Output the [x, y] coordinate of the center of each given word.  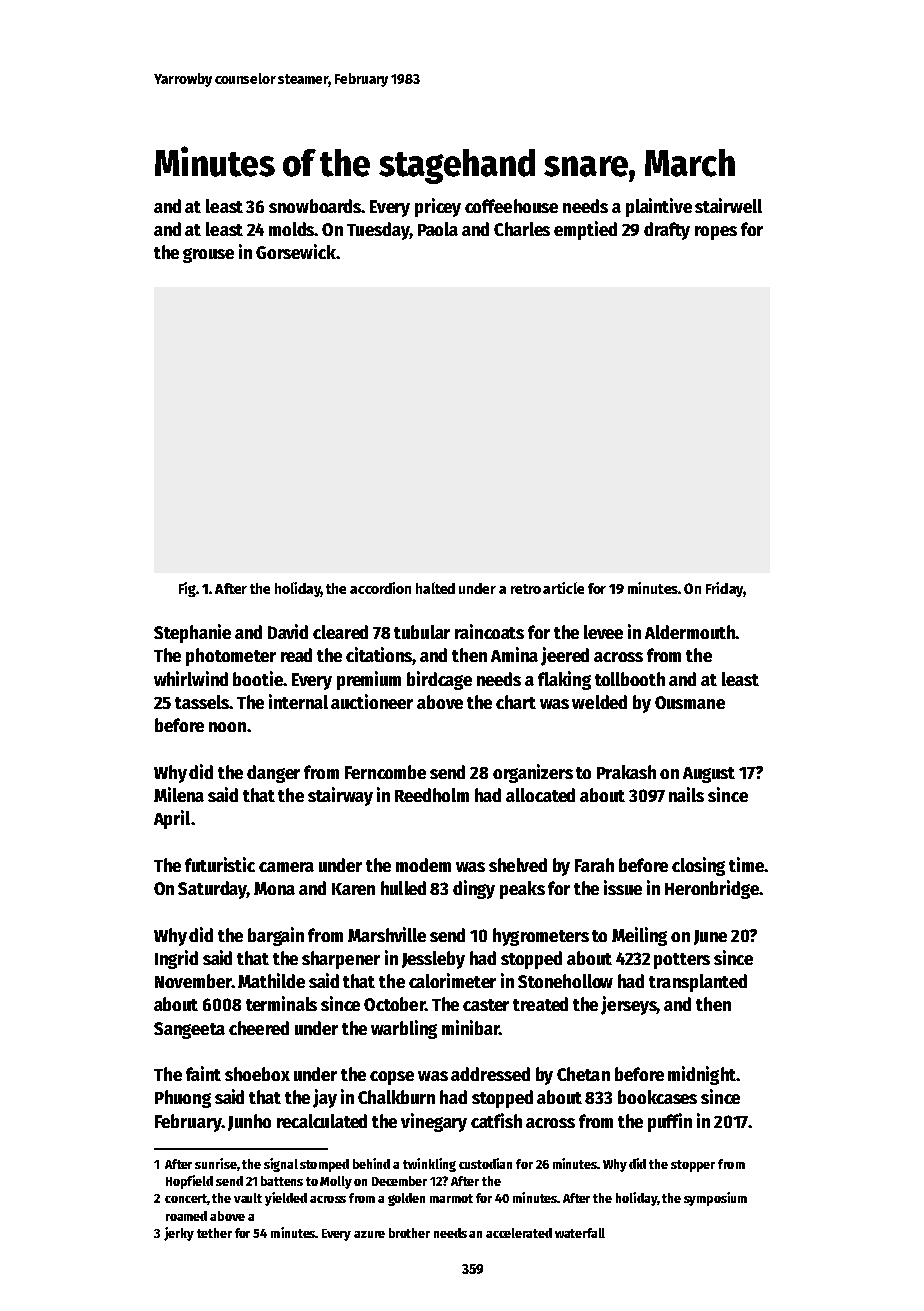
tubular [422, 632]
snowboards [315, 206]
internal [298, 701]
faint [203, 1073]
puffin [670, 1122]
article [563, 588]
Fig [187, 589]
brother [409, 1233]
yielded [286, 1199]
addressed [490, 1074]
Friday [724, 589]
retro [526, 589]
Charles [522, 229]
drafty [667, 231]
